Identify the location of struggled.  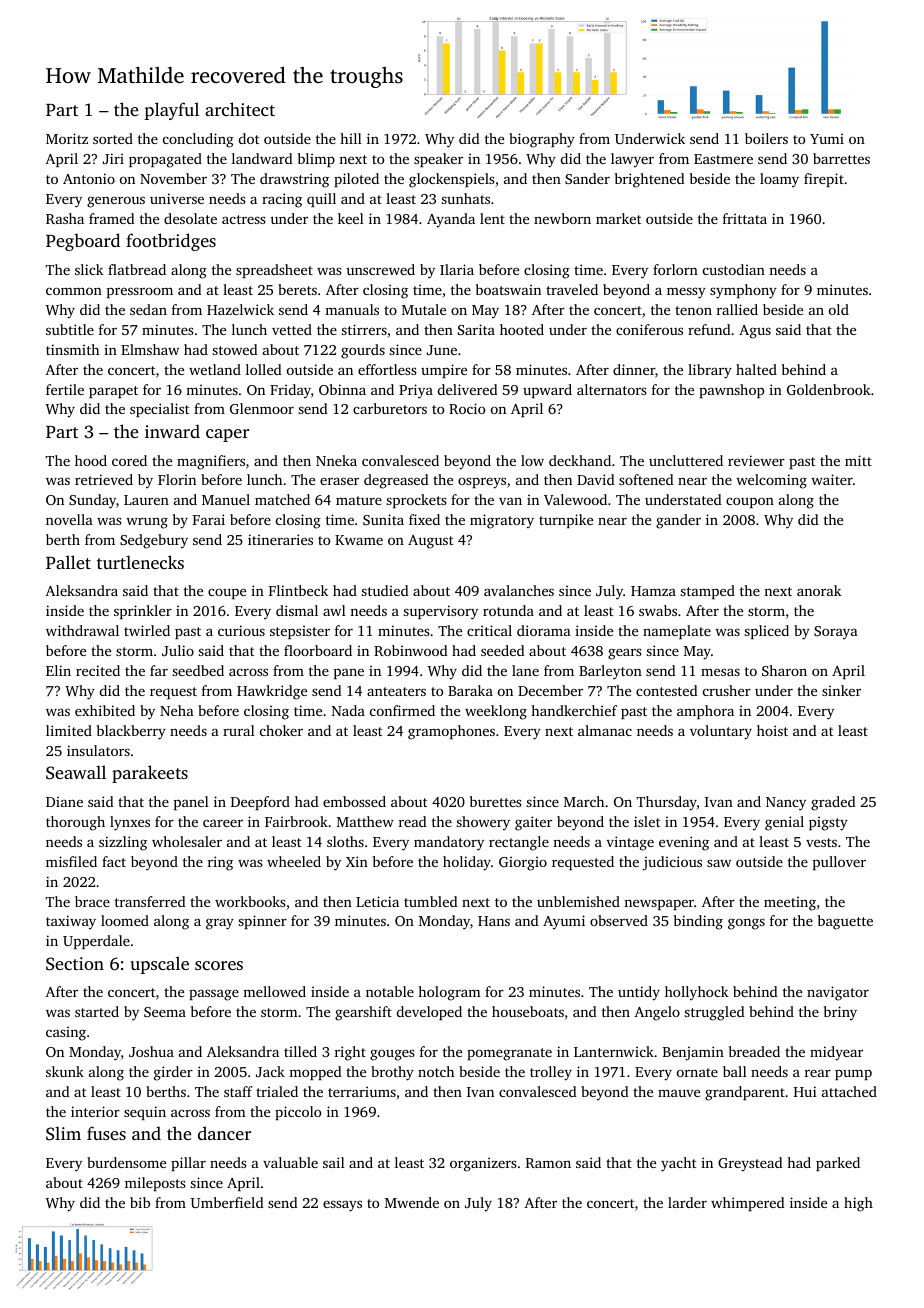
(714, 1013).
